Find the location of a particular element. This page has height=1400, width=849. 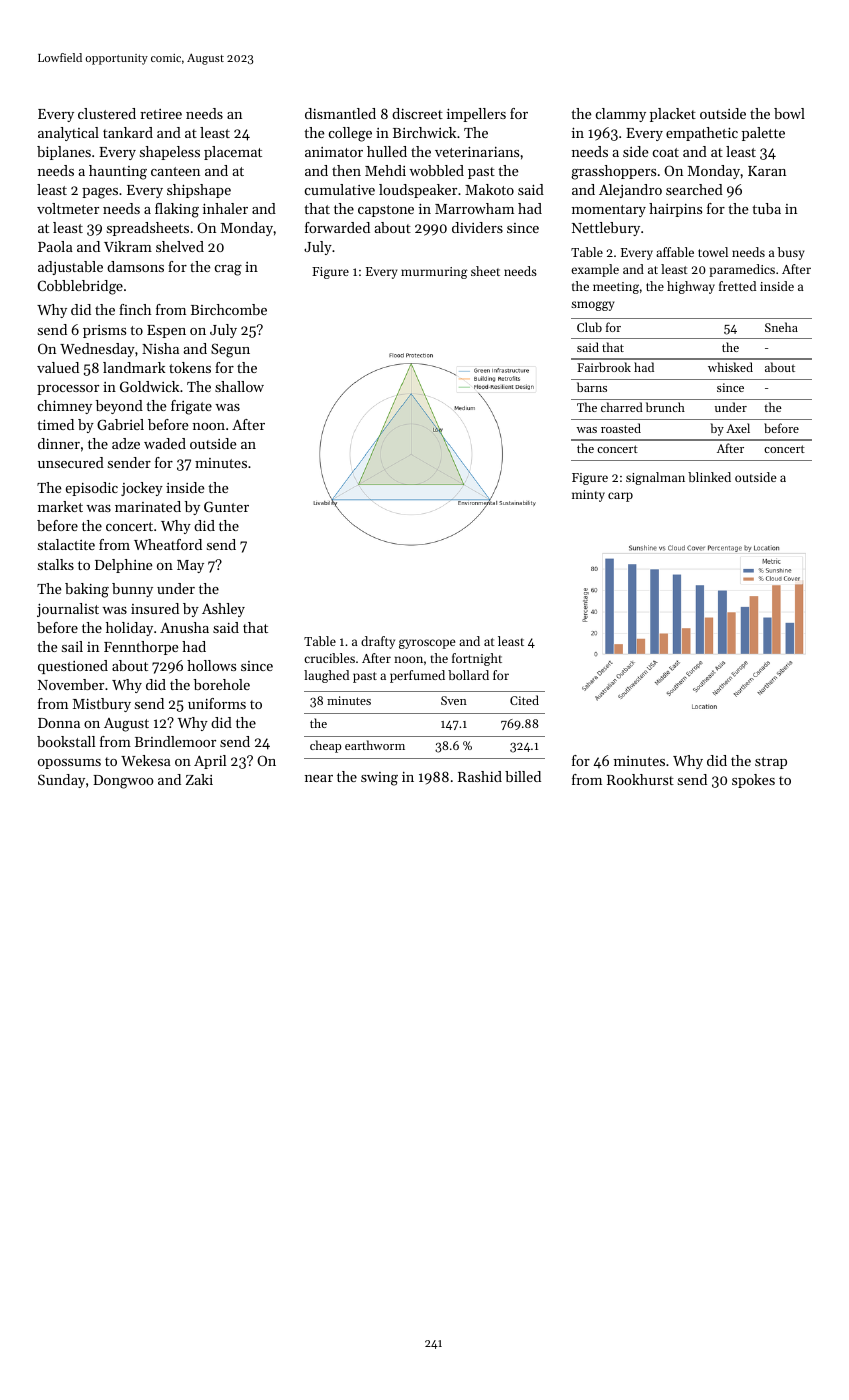

shapeless is located at coordinates (170, 153).
